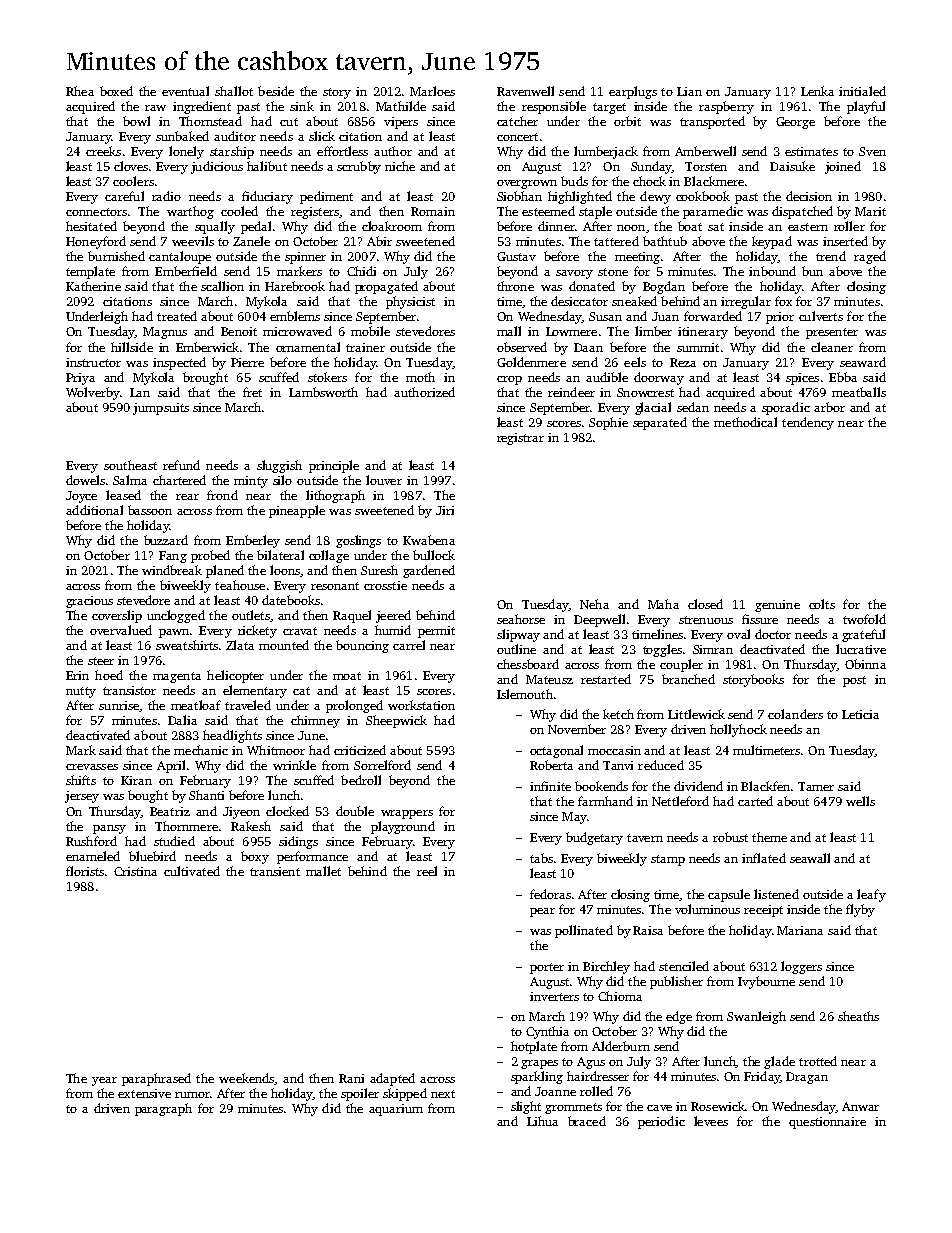 The image size is (952, 1233). What do you see at coordinates (267, 197) in the page?
I see `fiduciary` at bounding box center [267, 197].
